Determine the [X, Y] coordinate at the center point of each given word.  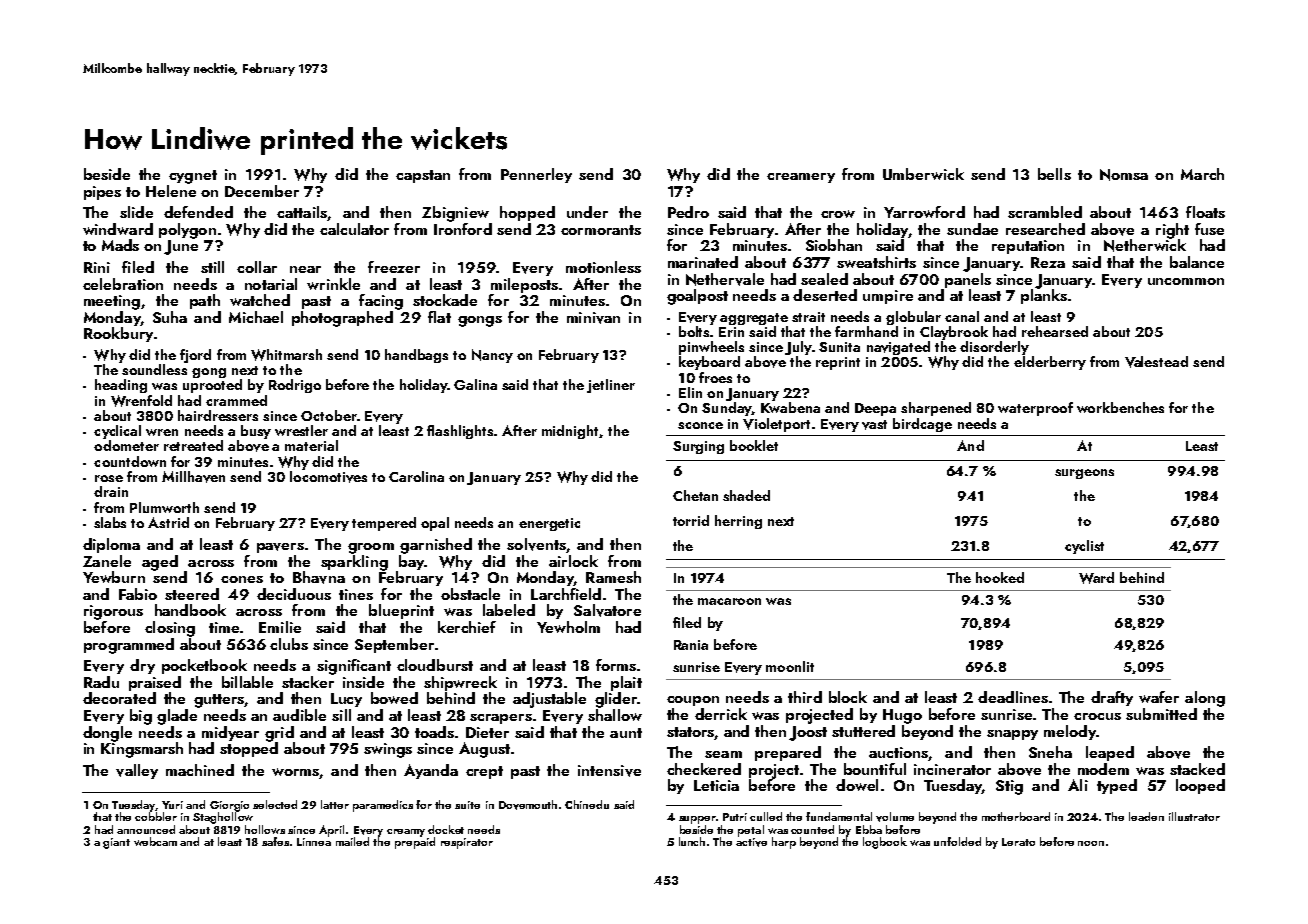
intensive [609, 771]
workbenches [1120, 407]
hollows [265, 829]
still [212, 267]
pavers [280, 548]
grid [279, 734]
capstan [423, 176]
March [1202, 174]
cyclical [117, 432]
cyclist [1084, 547]
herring [738, 522]
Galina [475, 384]
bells [1054, 174]
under [587, 212]
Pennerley [536, 175]
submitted [1161, 714]
